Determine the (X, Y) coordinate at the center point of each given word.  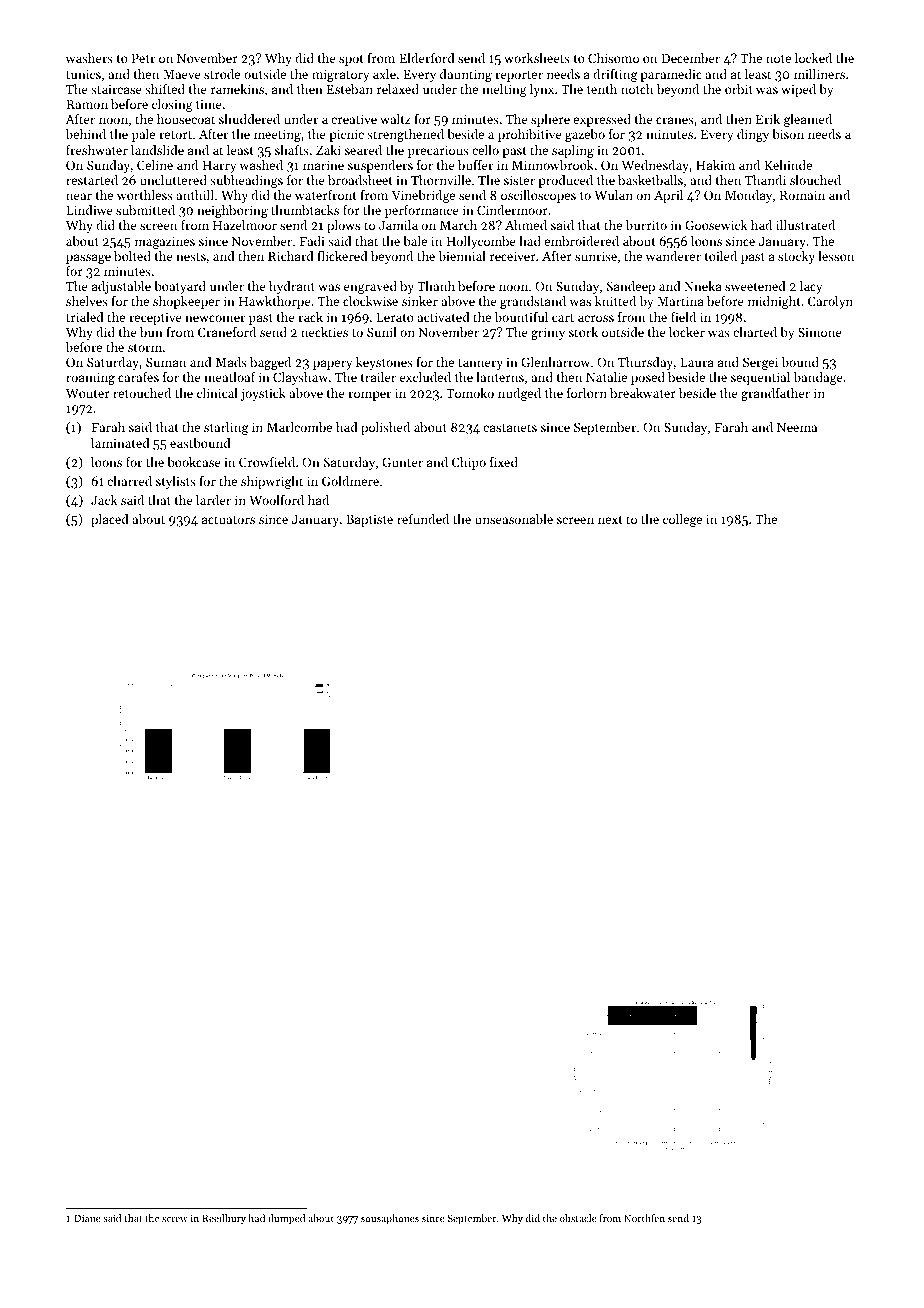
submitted (145, 210)
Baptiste (369, 521)
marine (323, 165)
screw (175, 1219)
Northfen (644, 1218)
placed (110, 520)
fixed (504, 462)
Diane (87, 1218)
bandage (818, 378)
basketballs (650, 180)
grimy (548, 334)
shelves (87, 301)
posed (648, 378)
